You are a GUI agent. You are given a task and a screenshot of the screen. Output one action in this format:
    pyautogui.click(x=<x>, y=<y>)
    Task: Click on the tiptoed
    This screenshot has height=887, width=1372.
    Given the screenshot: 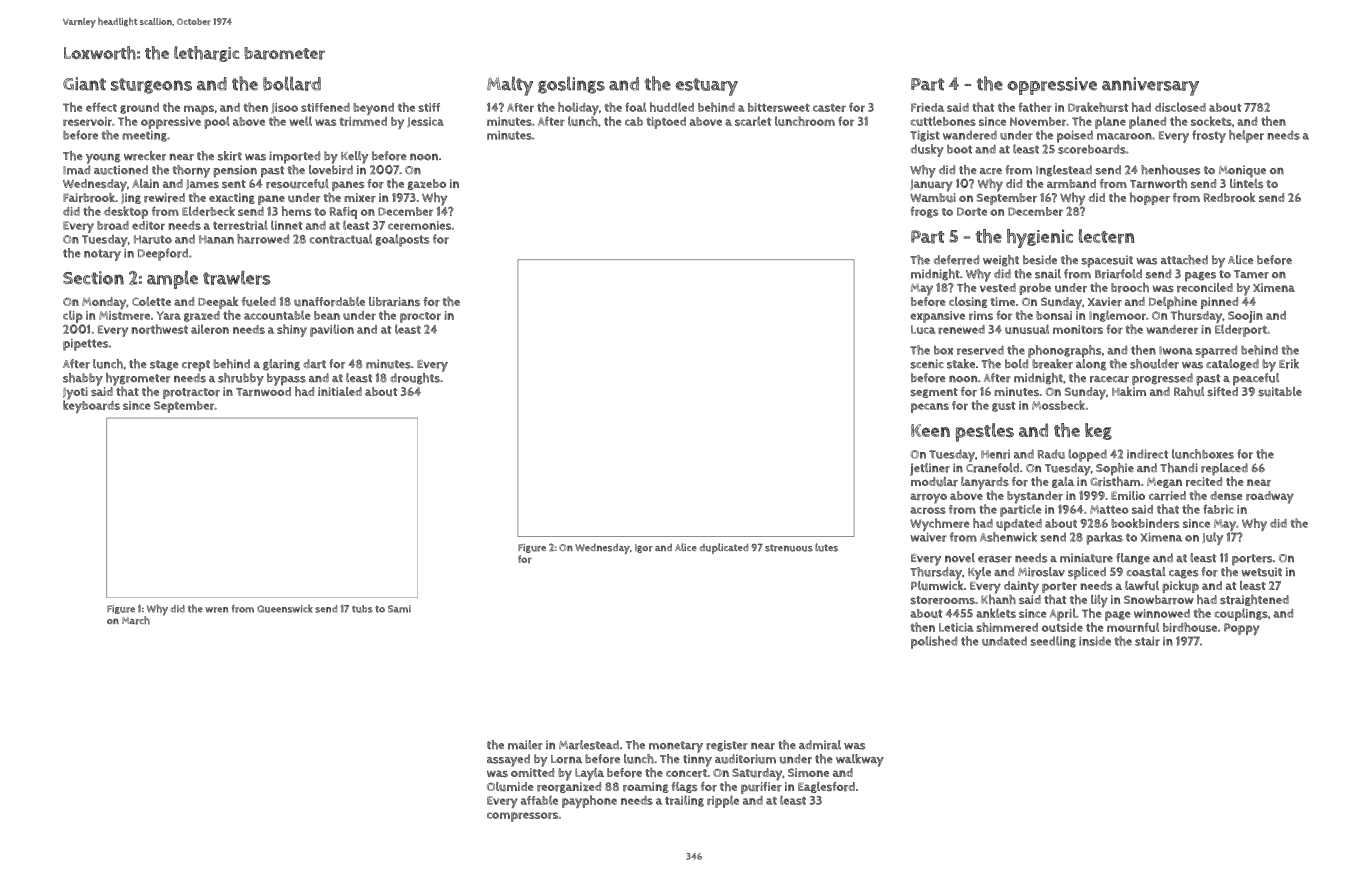 What is the action you would take?
    pyautogui.click(x=666, y=123)
